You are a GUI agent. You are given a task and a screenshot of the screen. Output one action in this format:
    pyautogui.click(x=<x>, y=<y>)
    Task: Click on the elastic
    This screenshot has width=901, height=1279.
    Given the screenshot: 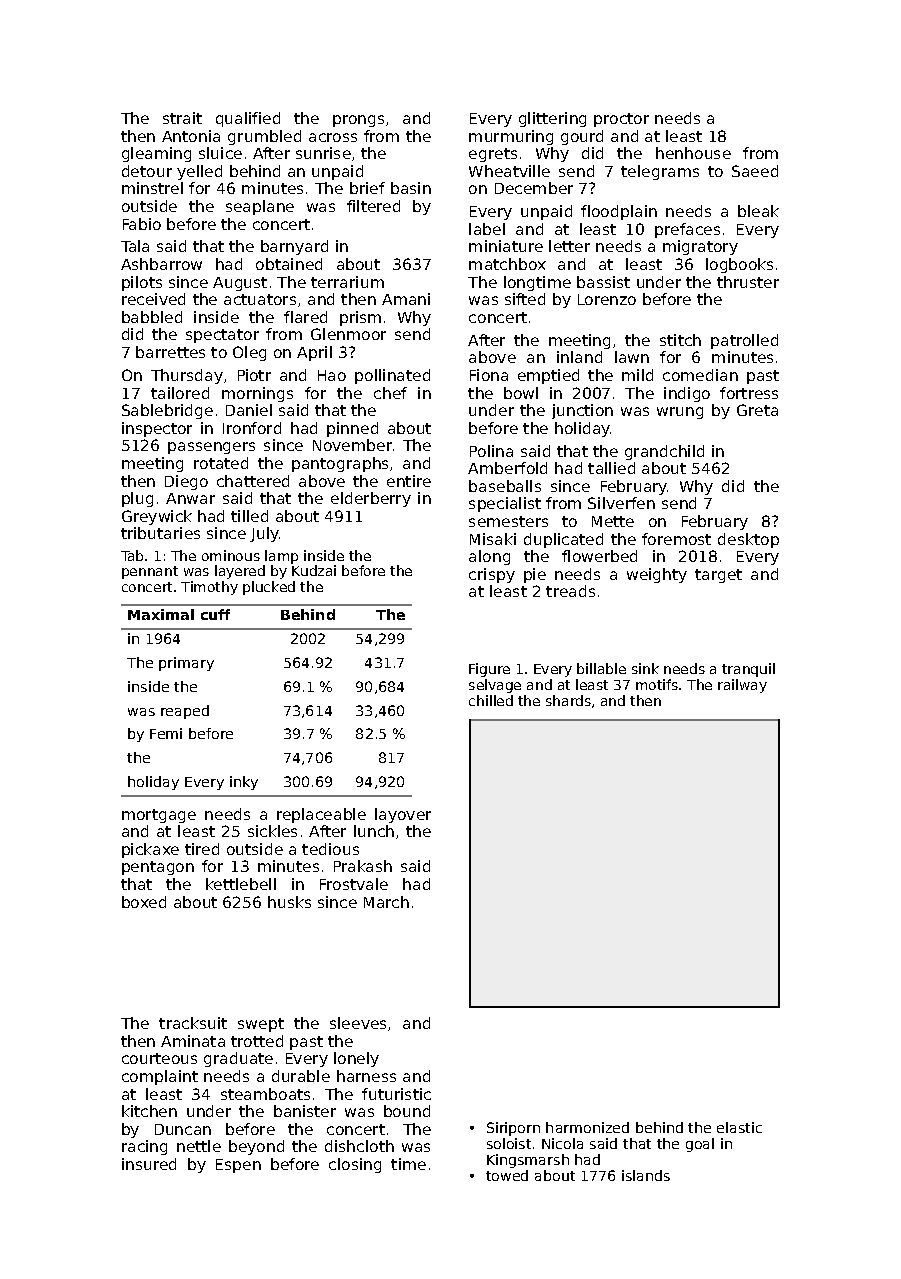 What is the action you would take?
    pyautogui.click(x=739, y=1127)
